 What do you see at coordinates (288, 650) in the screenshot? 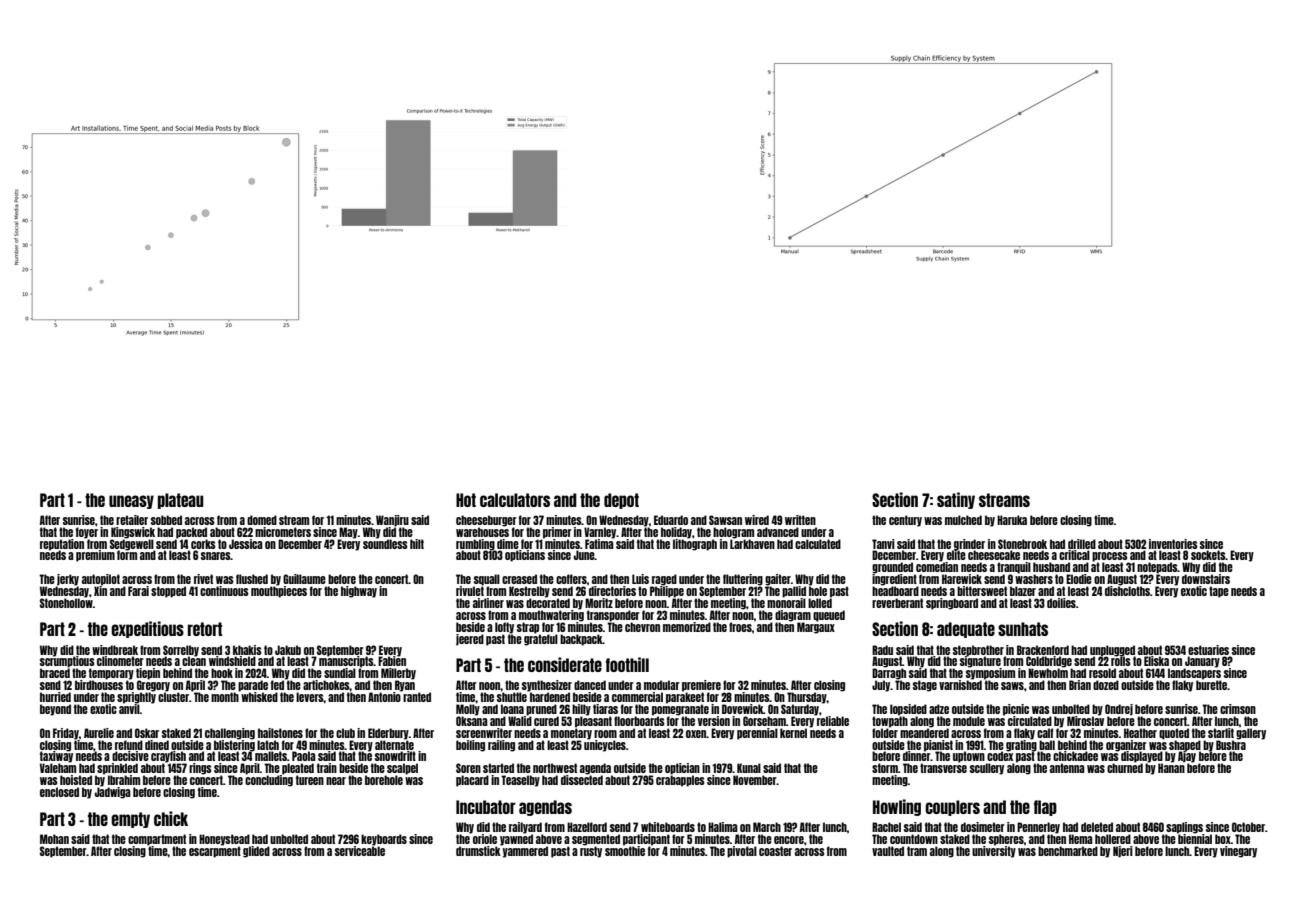
I see `Jakub` at bounding box center [288, 650].
